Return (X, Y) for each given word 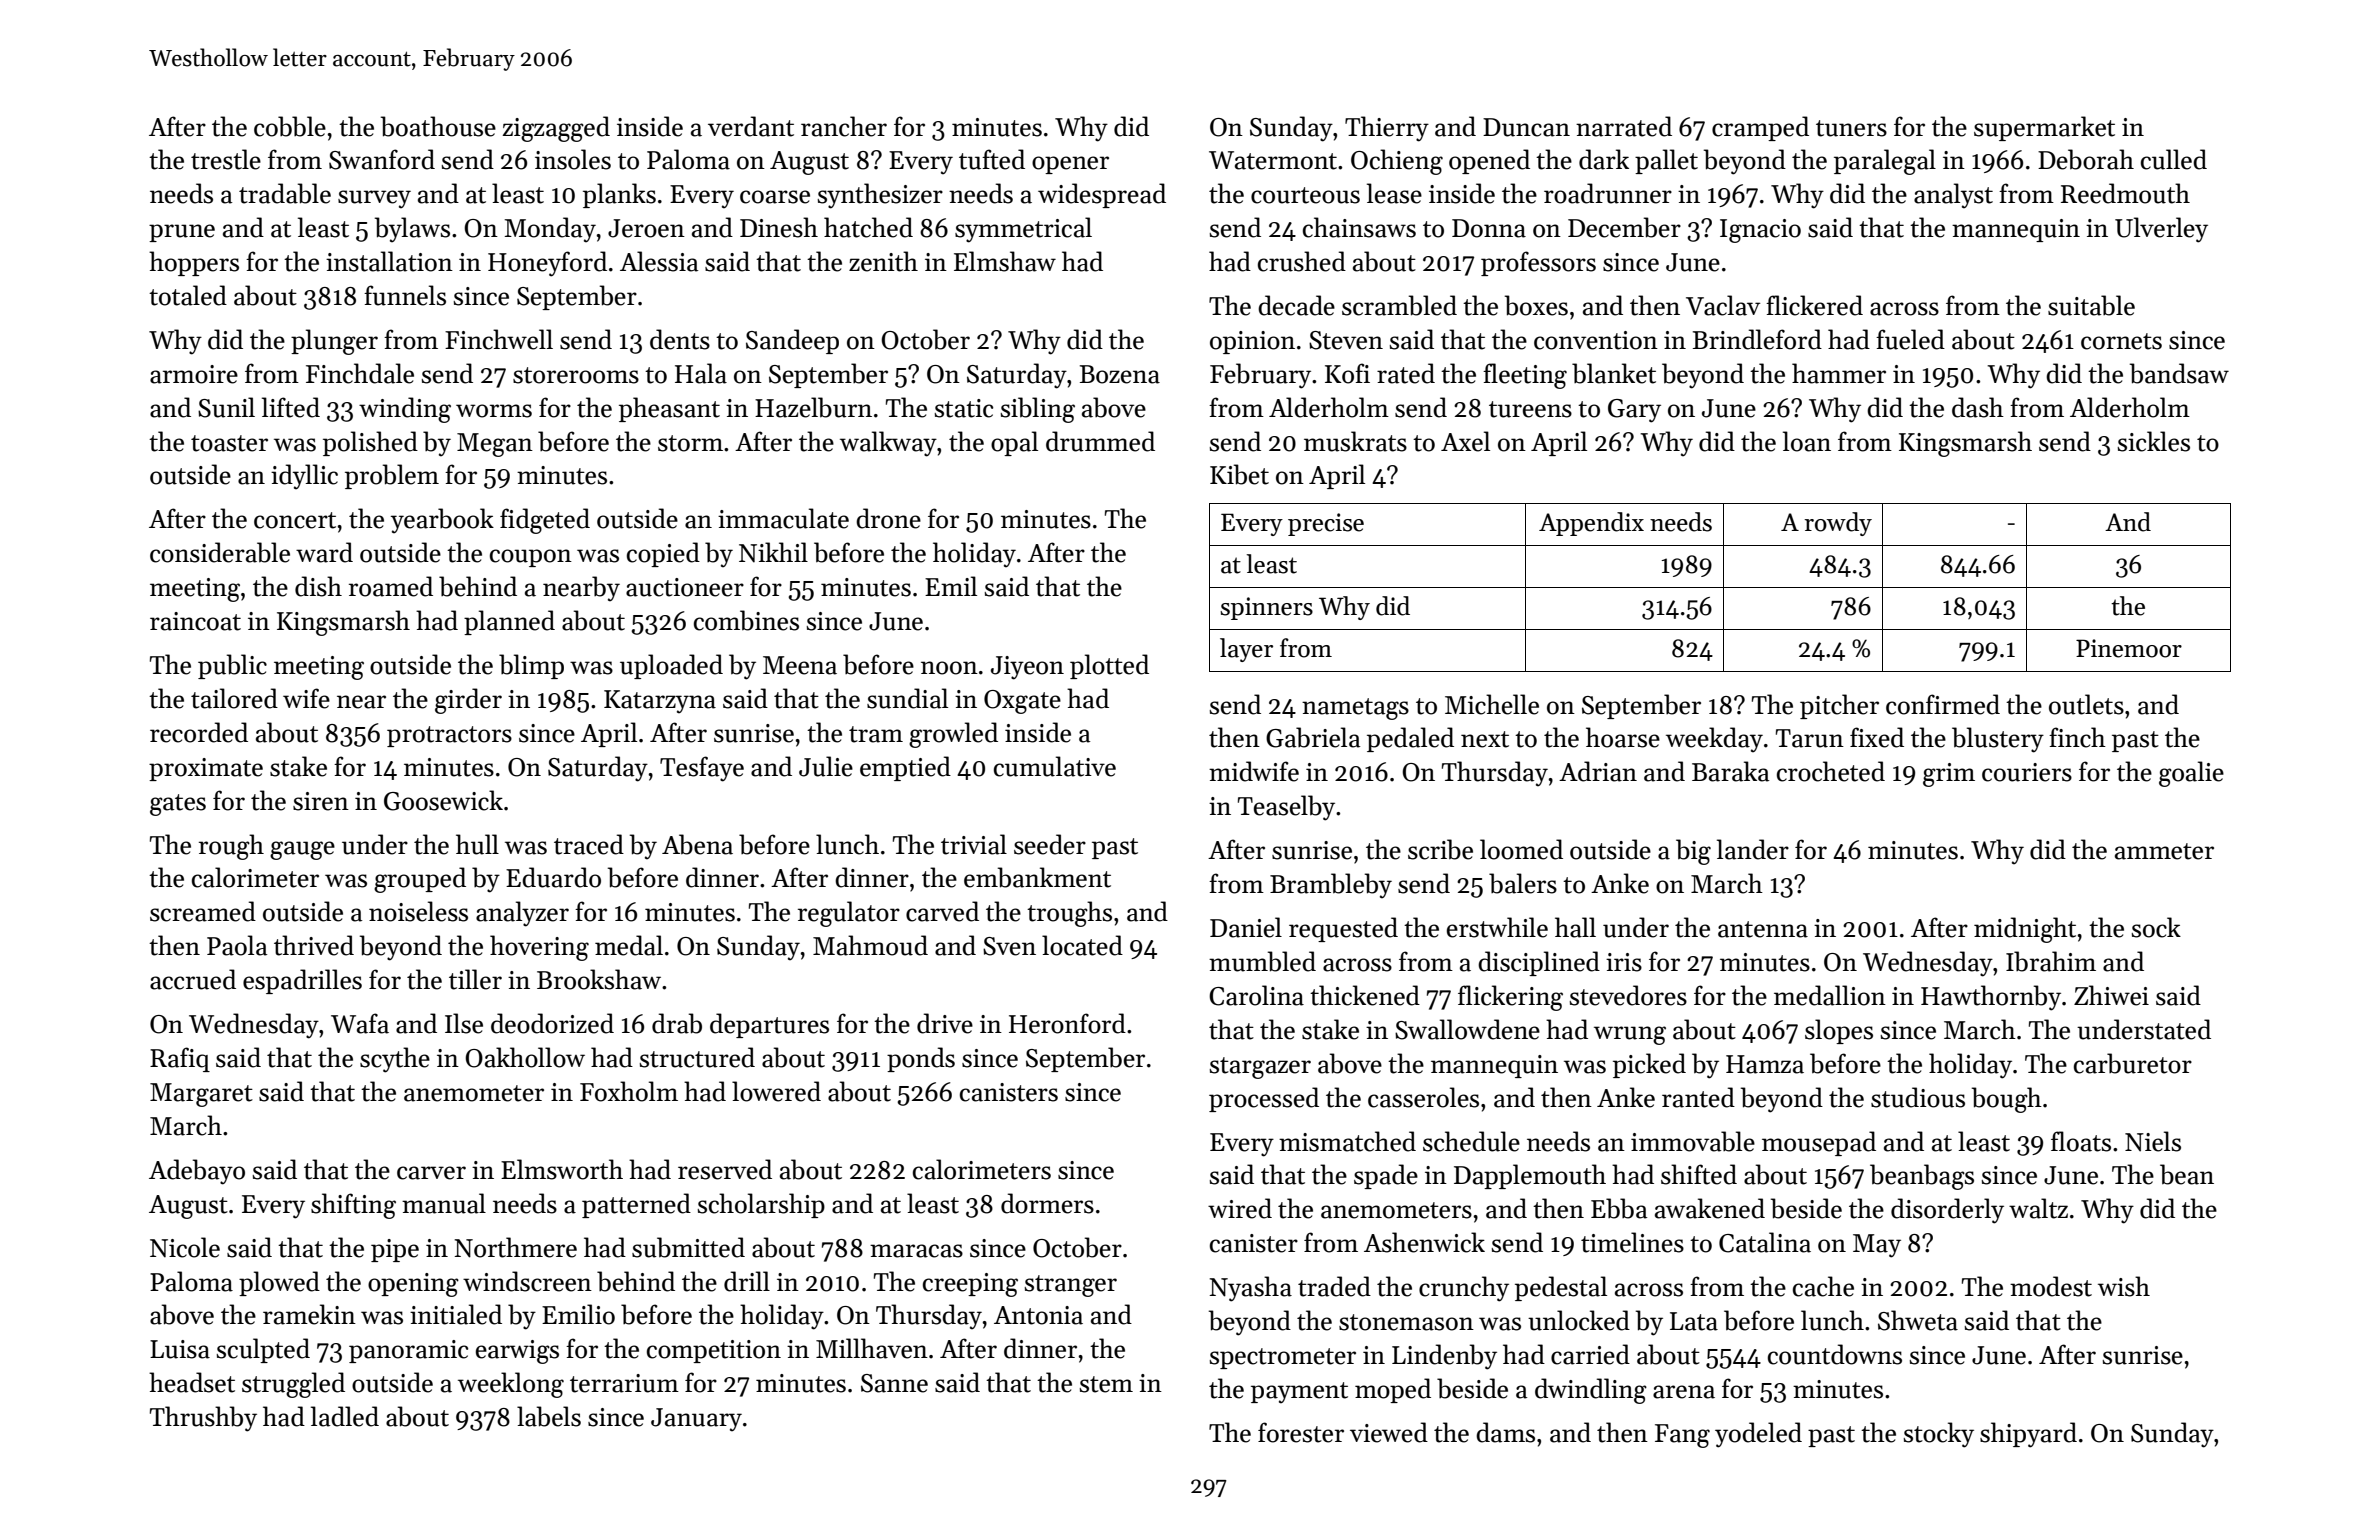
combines (746, 620)
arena (1684, 1392)
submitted (688, 1247)
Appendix (1591, 524)
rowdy (1838, 524)
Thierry (1387, 129)
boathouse (438, 126)
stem (1106, 1384)
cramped (1760, 128)
